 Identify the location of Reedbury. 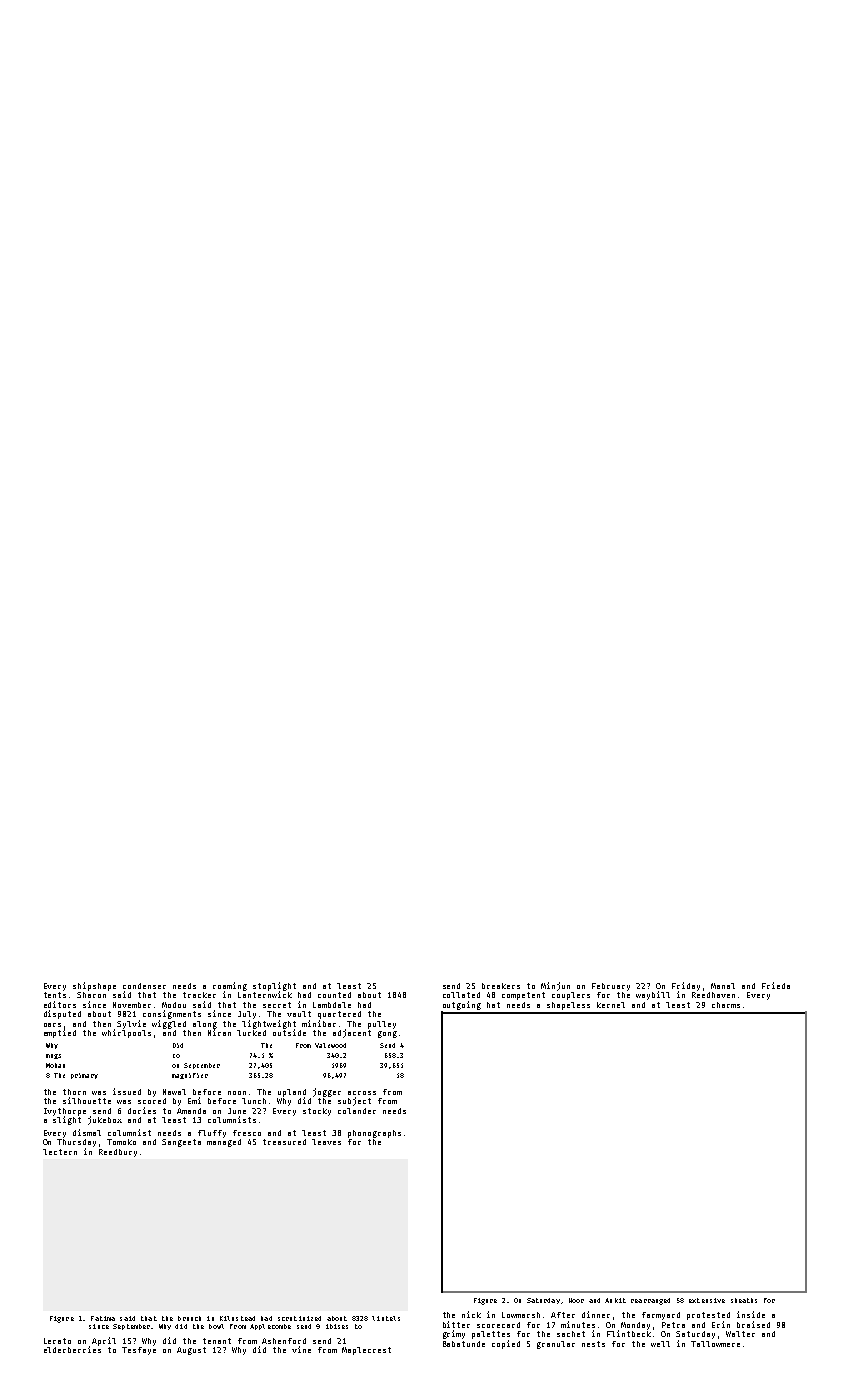
(118, 1153).
